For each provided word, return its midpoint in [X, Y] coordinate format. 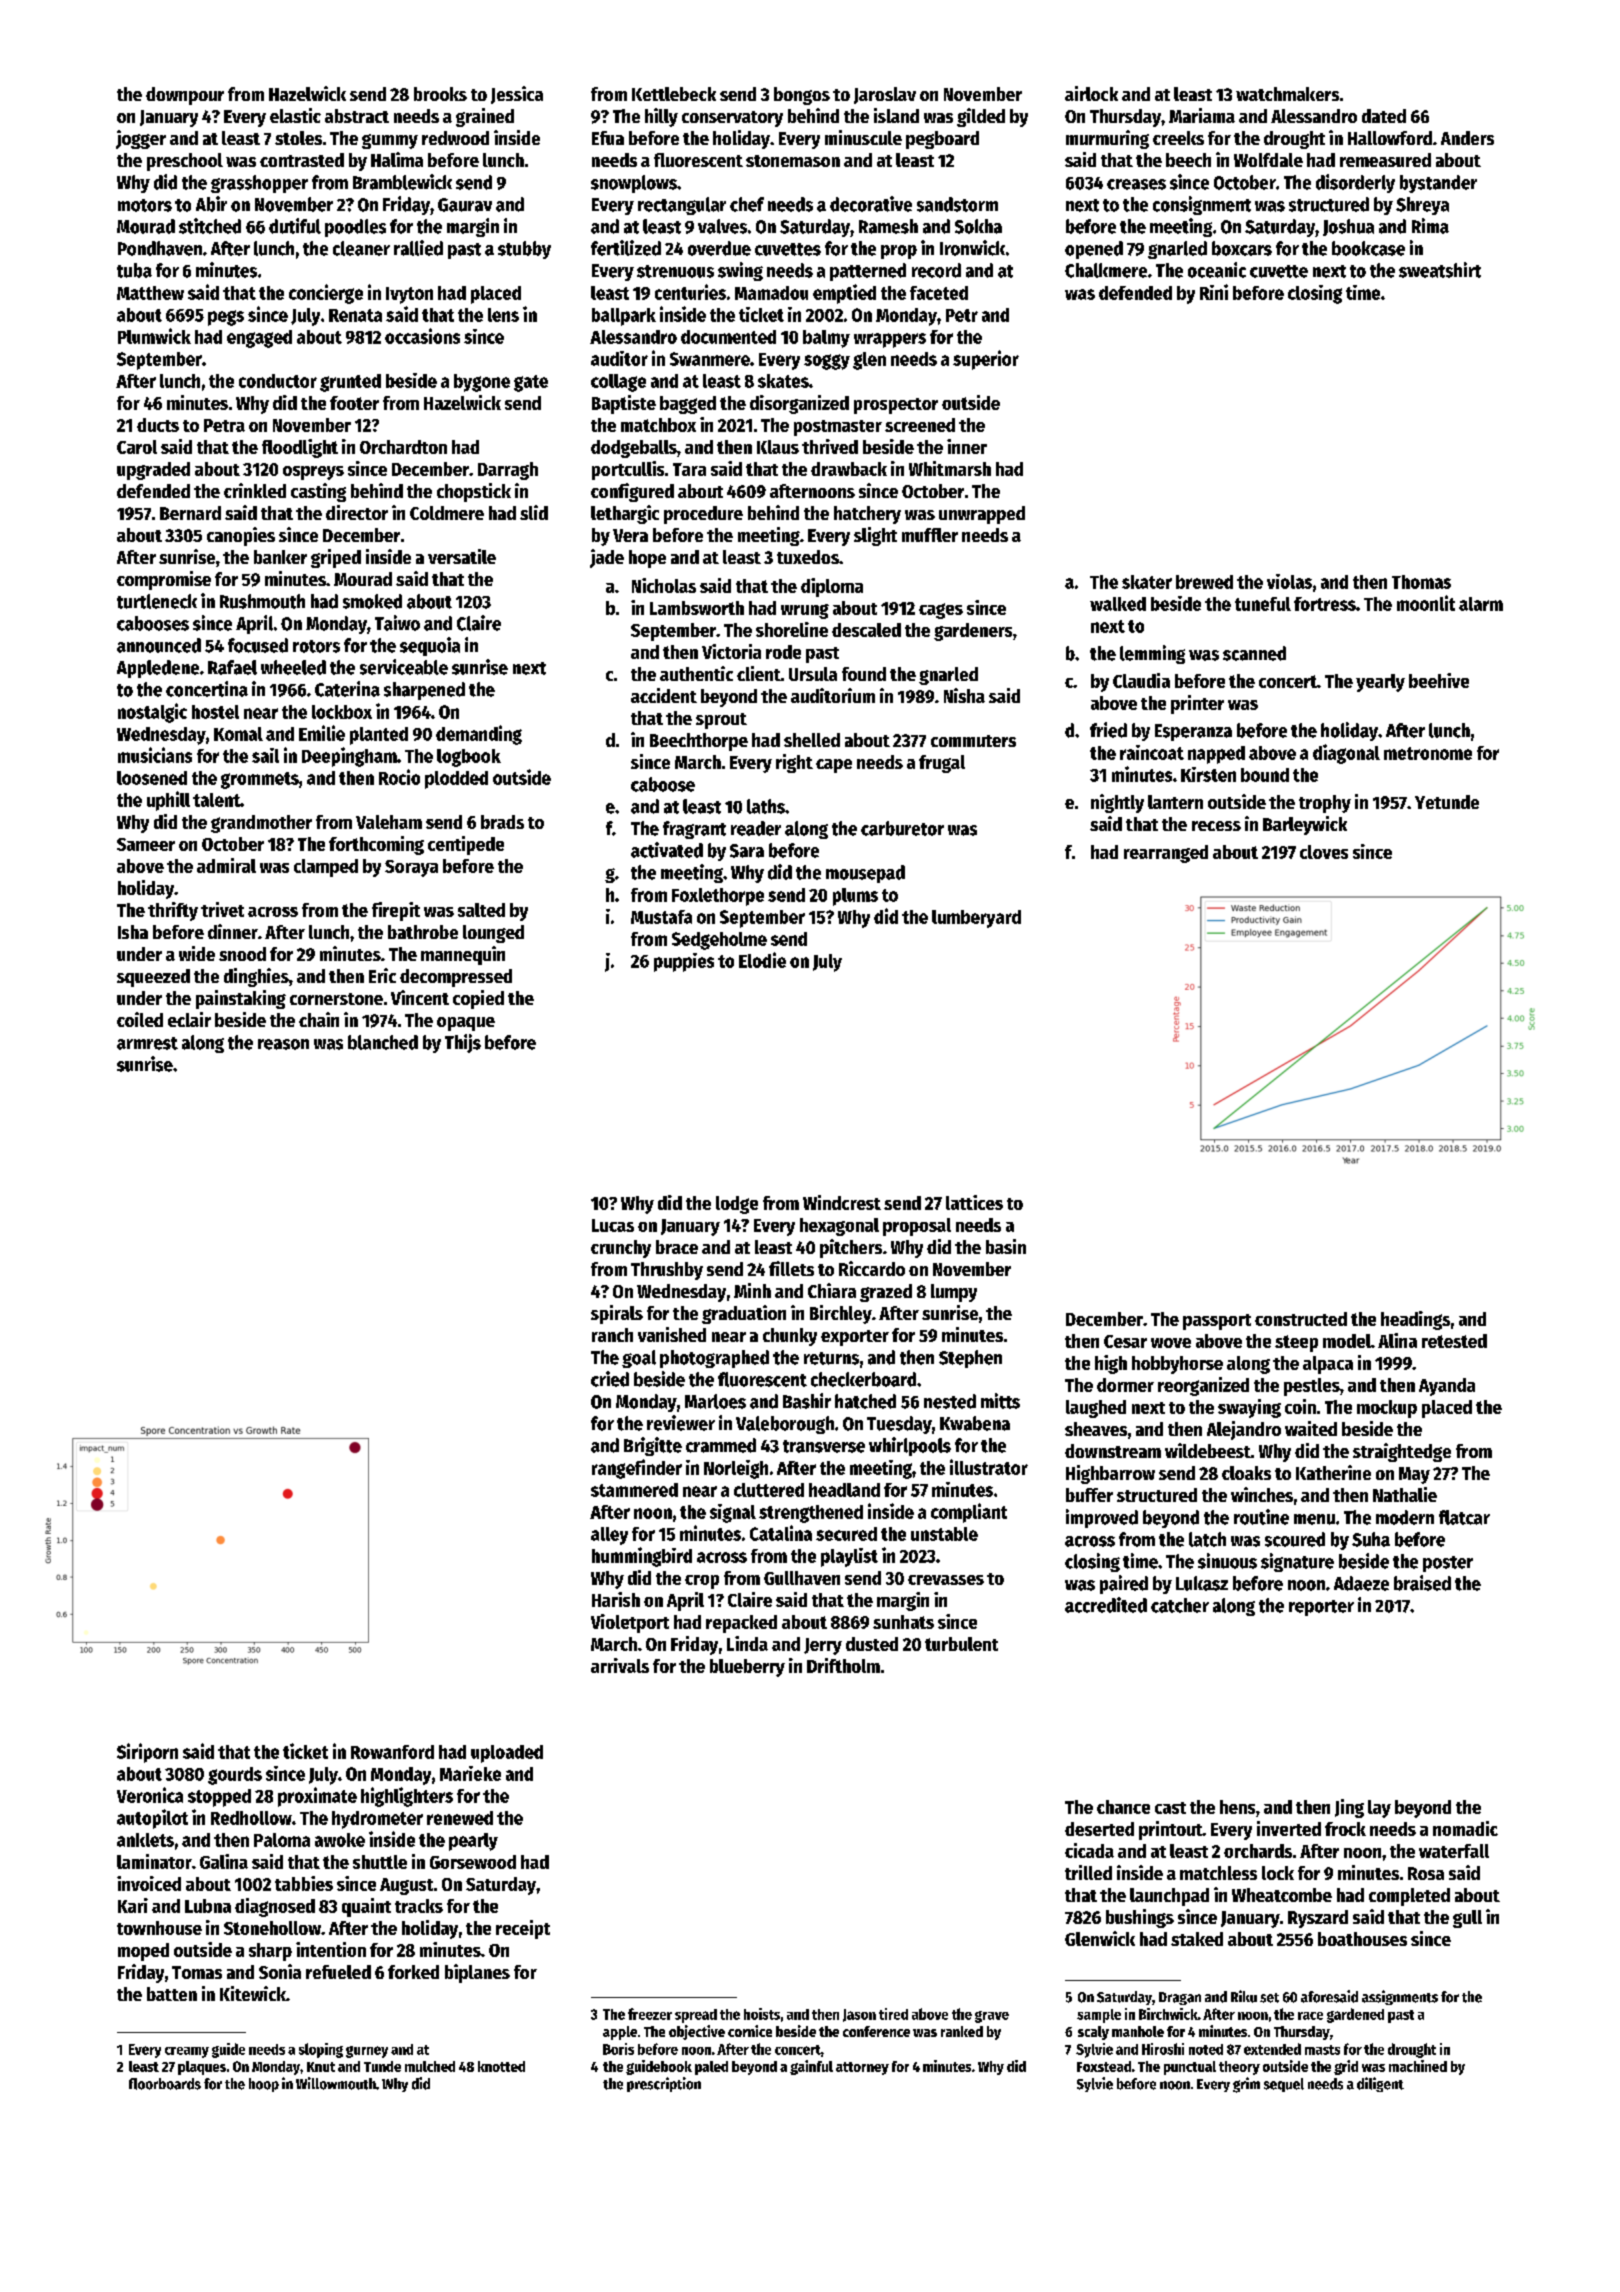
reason [283, 1044]
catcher [1180, 1605]
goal [639, 1359]
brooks [440, 94]
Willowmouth [336, 2083]
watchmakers [1287, 94]
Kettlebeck [674, 94]
